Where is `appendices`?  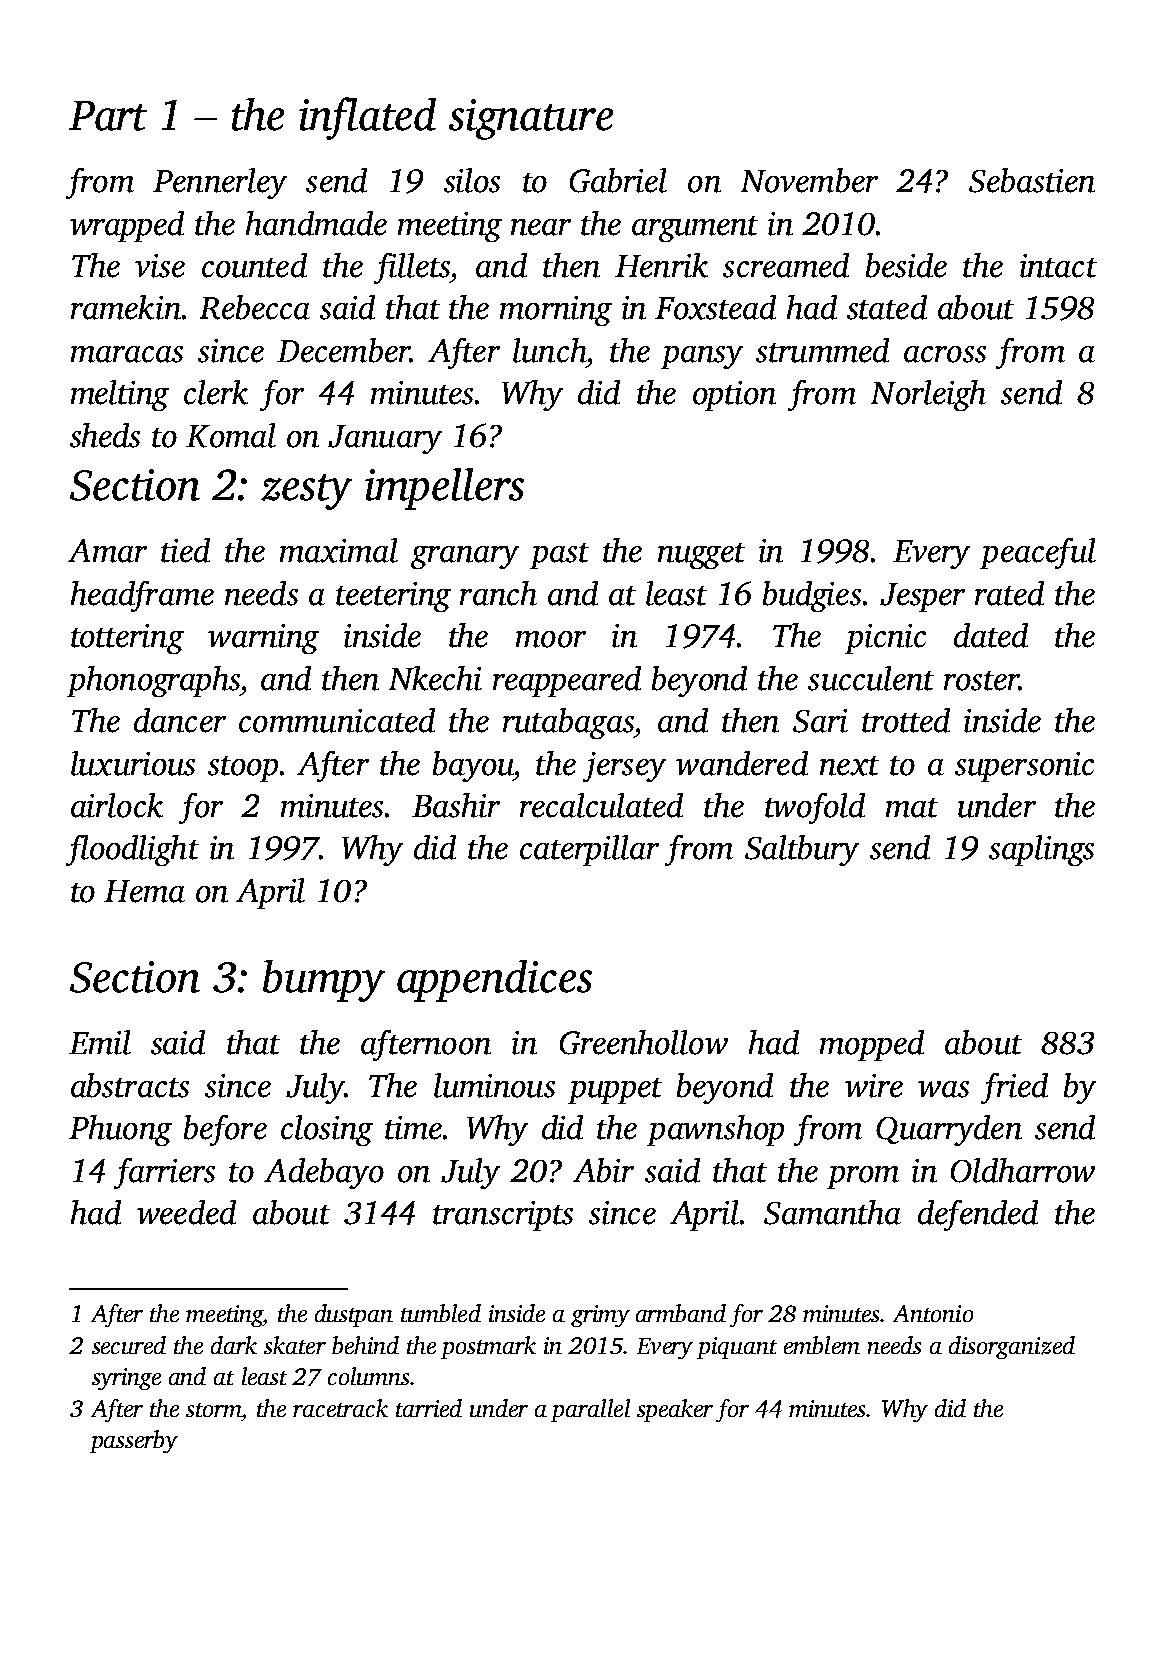
appendices is located at coordinates (494, 981).
